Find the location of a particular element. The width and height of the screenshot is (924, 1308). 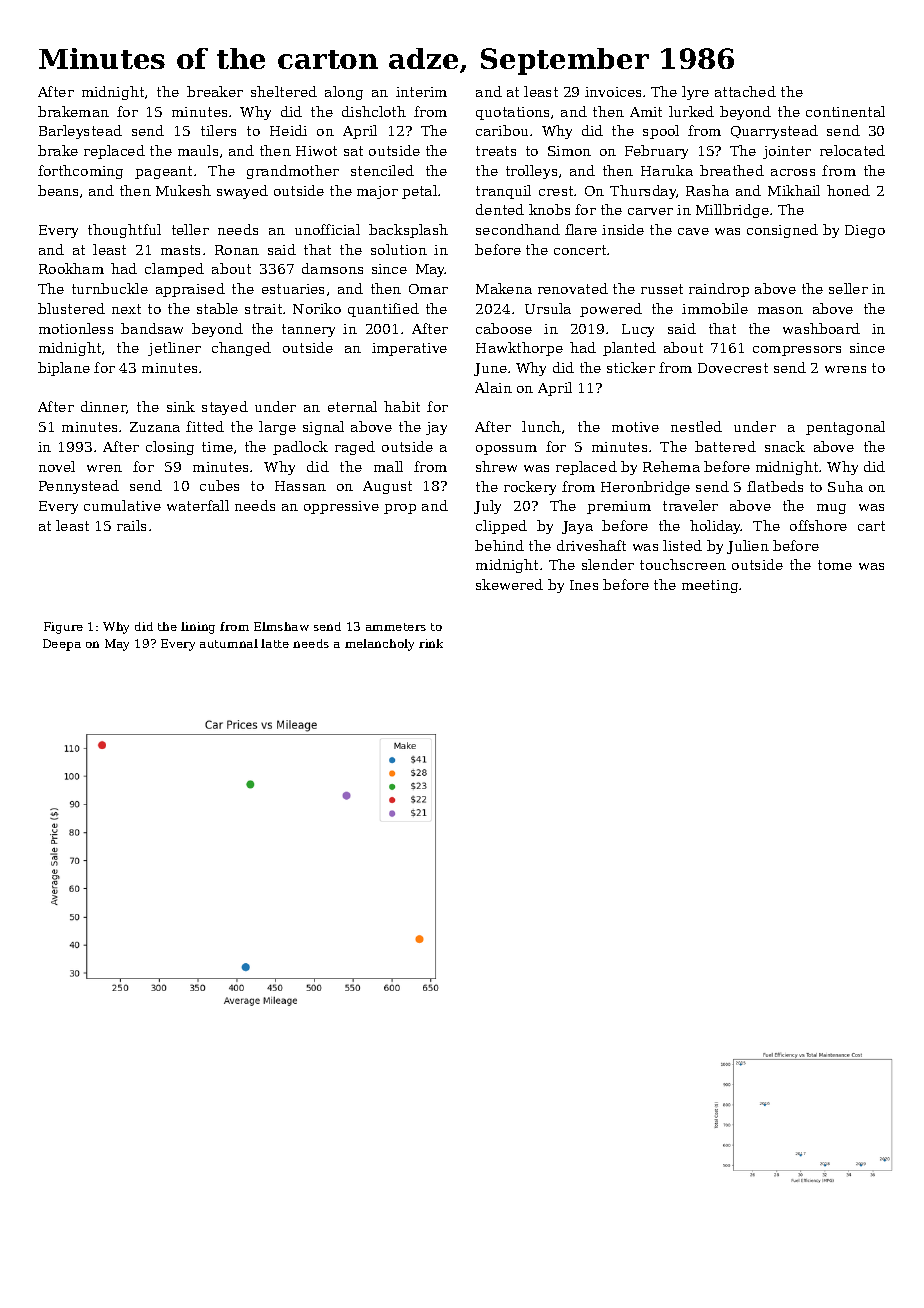

snack is located at coordinates (785, 446).
